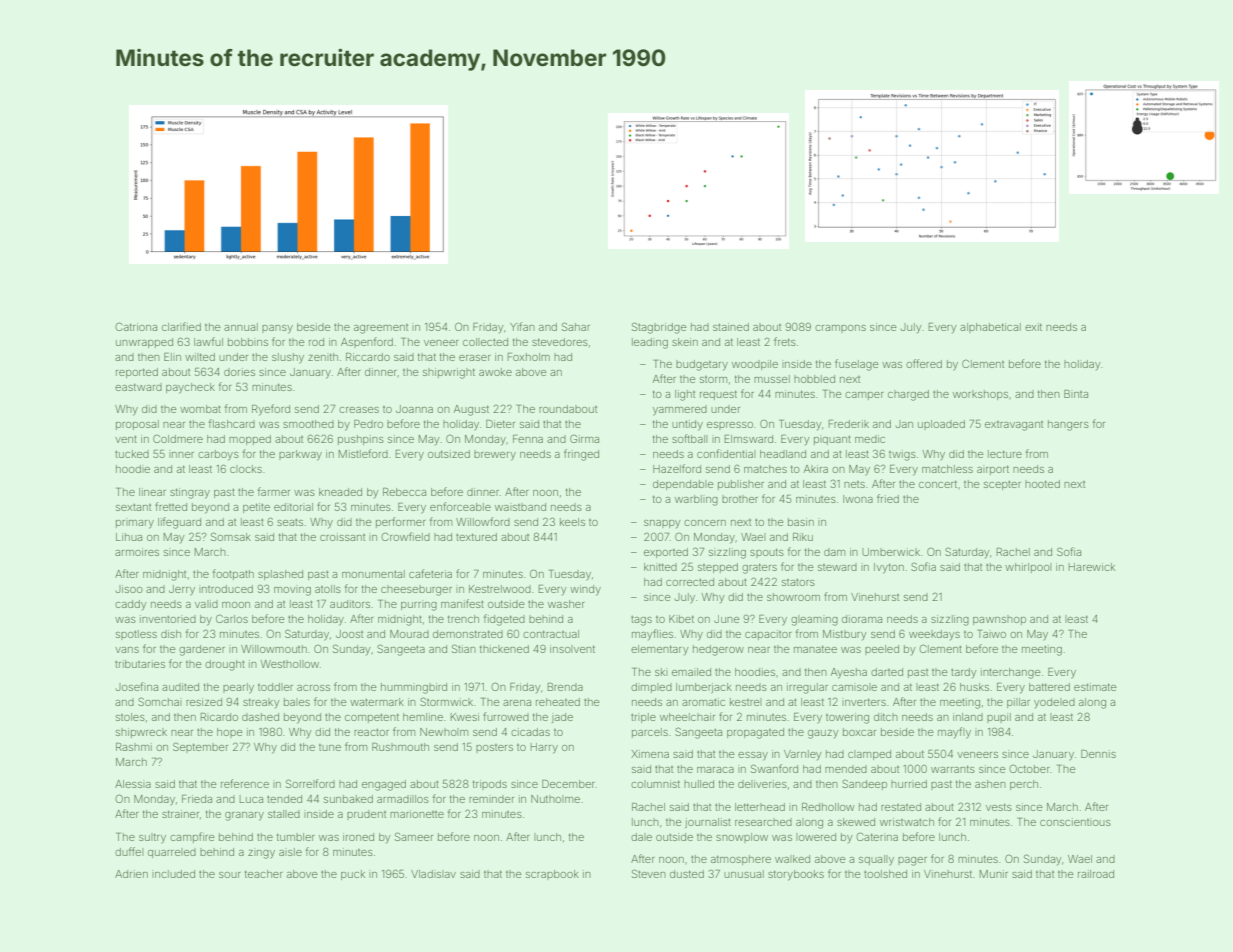  I want to click on railroad, so click(1096, 874).
